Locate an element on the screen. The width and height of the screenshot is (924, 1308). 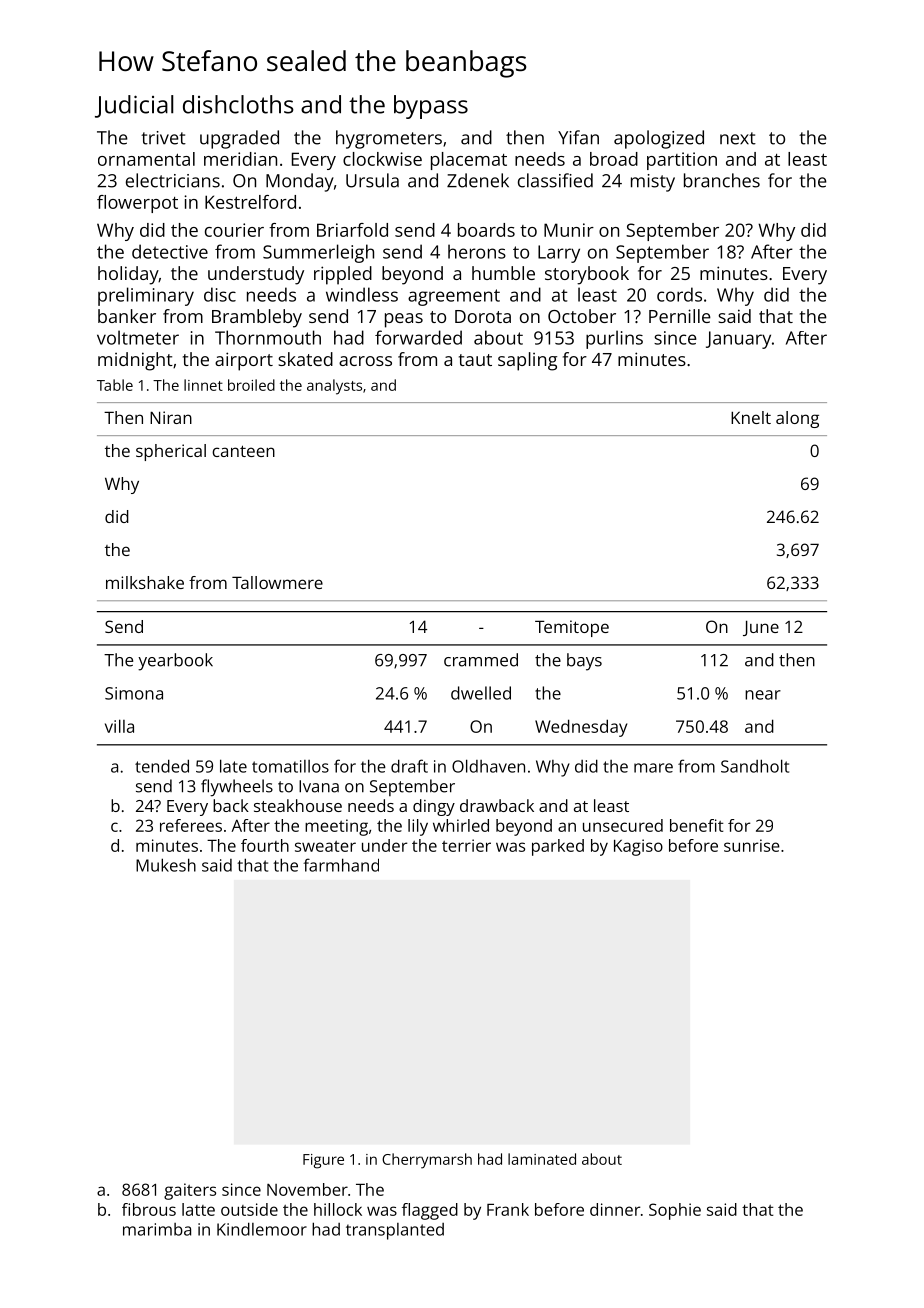
dishcloths is located at coordinates (238, 104).
